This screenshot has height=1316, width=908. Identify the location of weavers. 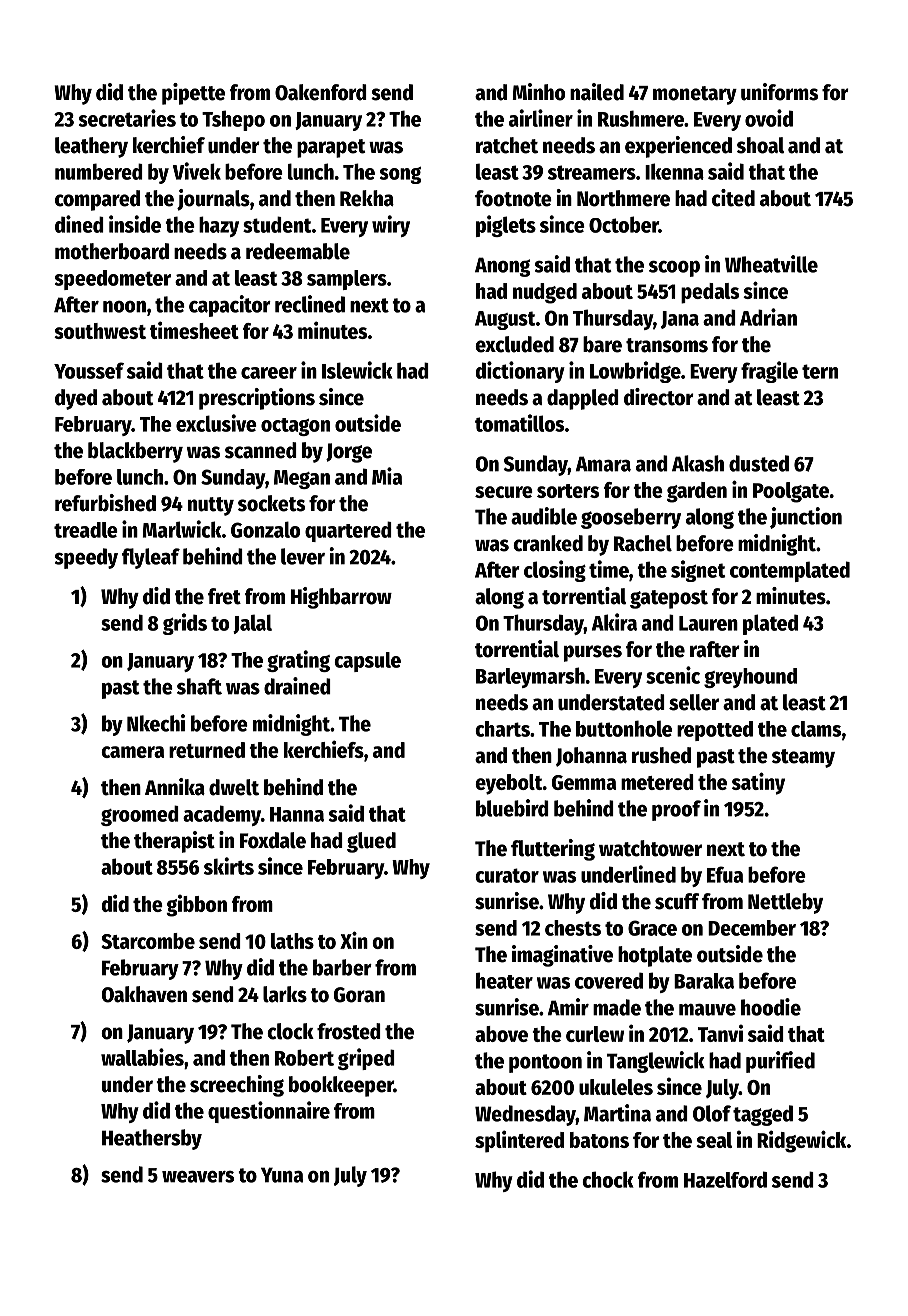
(198, 1177).
